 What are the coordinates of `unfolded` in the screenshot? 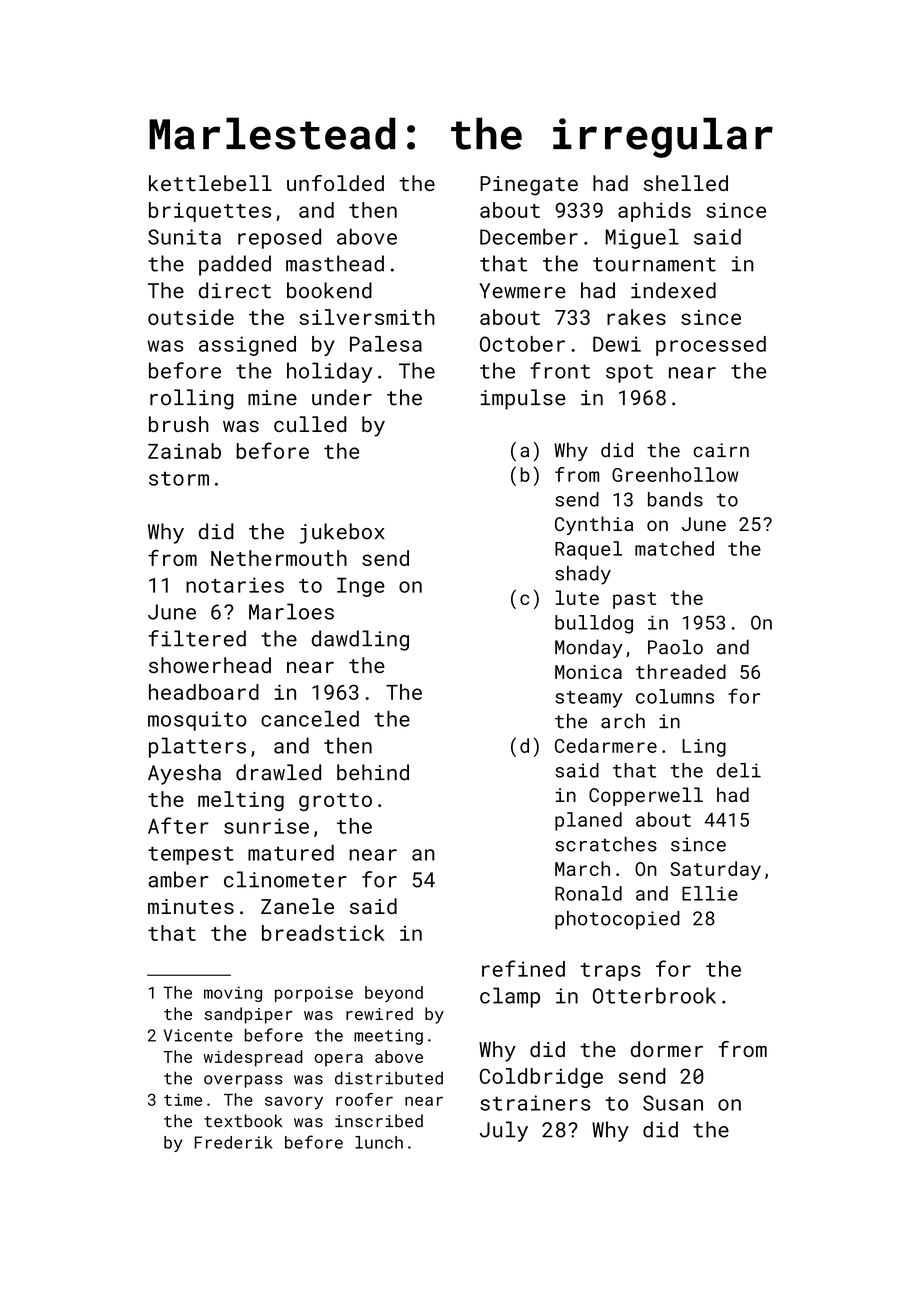 It's located at (335, 183).
